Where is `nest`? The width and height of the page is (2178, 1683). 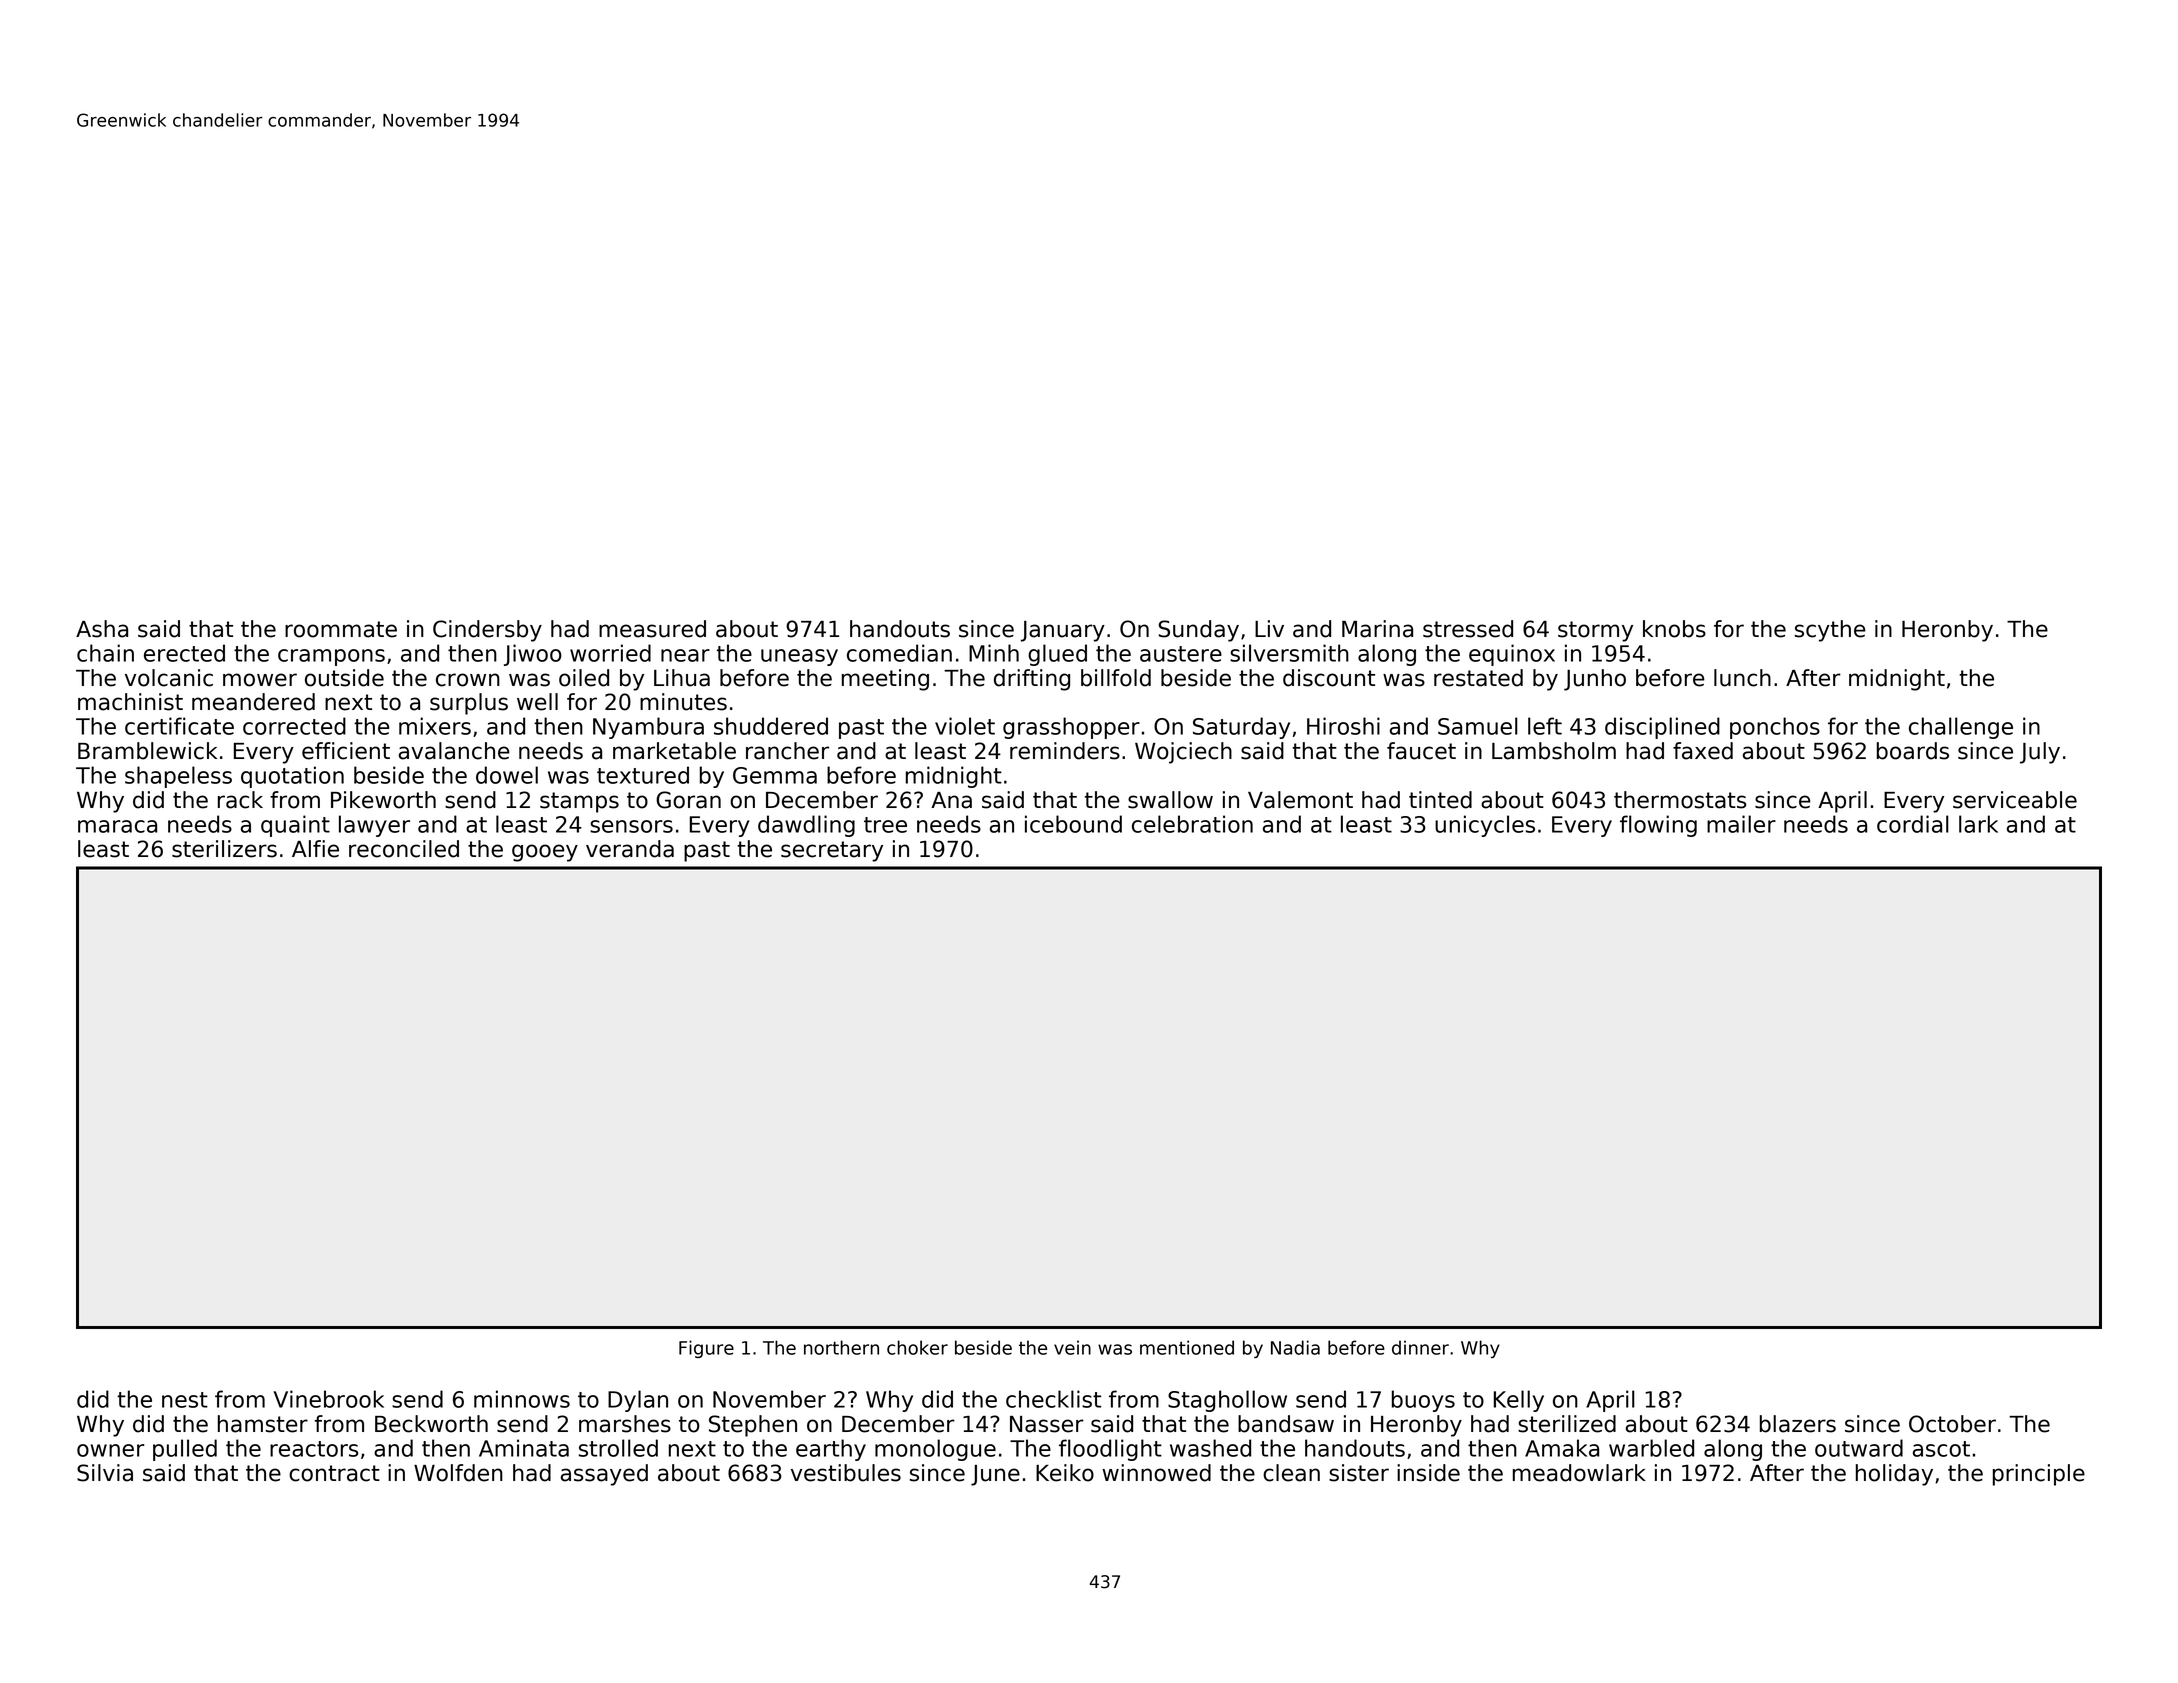 nest is located at coordinates (185, 1400).
